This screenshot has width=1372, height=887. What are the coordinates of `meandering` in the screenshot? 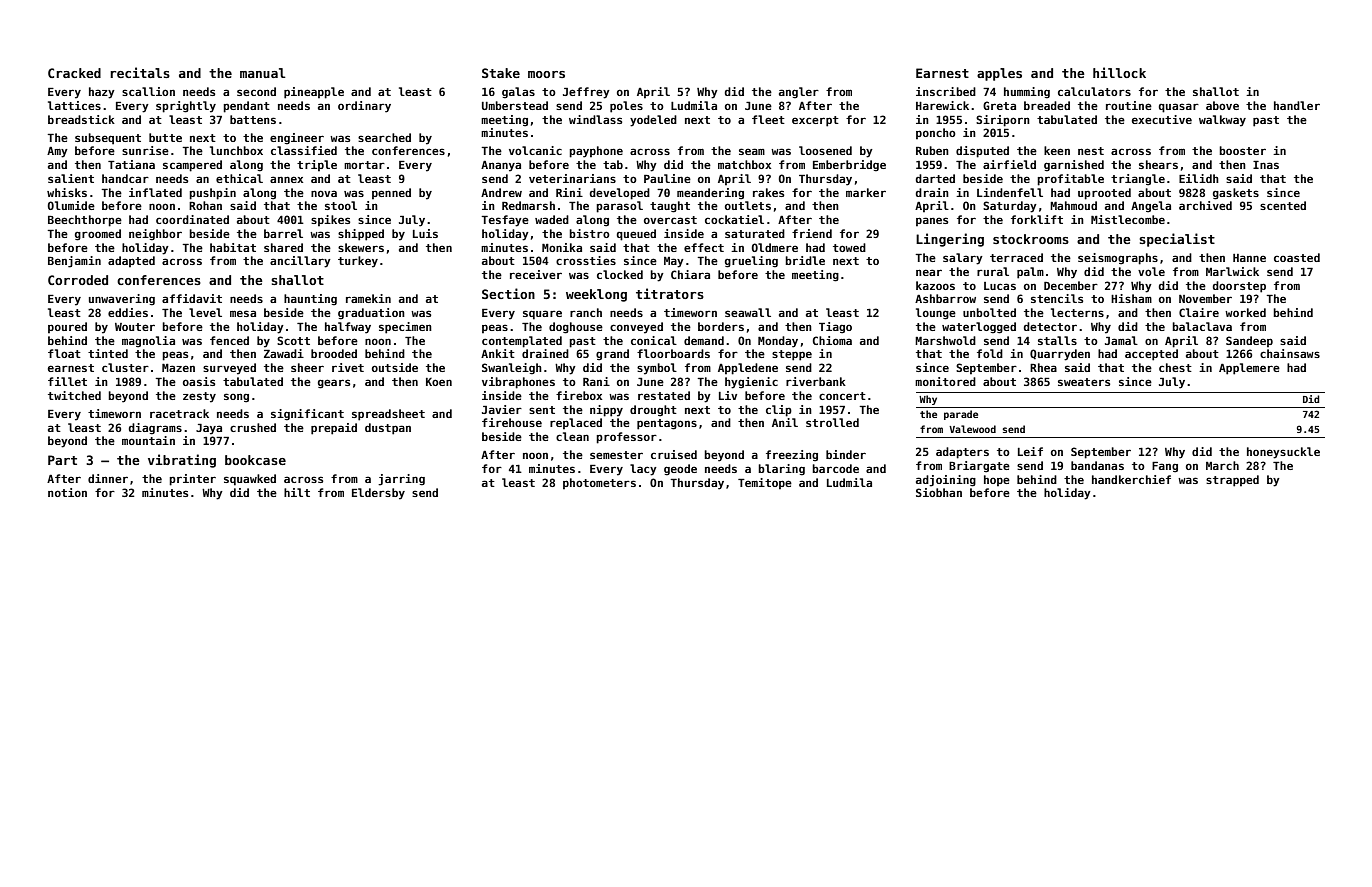 It's located at (710, 194).
